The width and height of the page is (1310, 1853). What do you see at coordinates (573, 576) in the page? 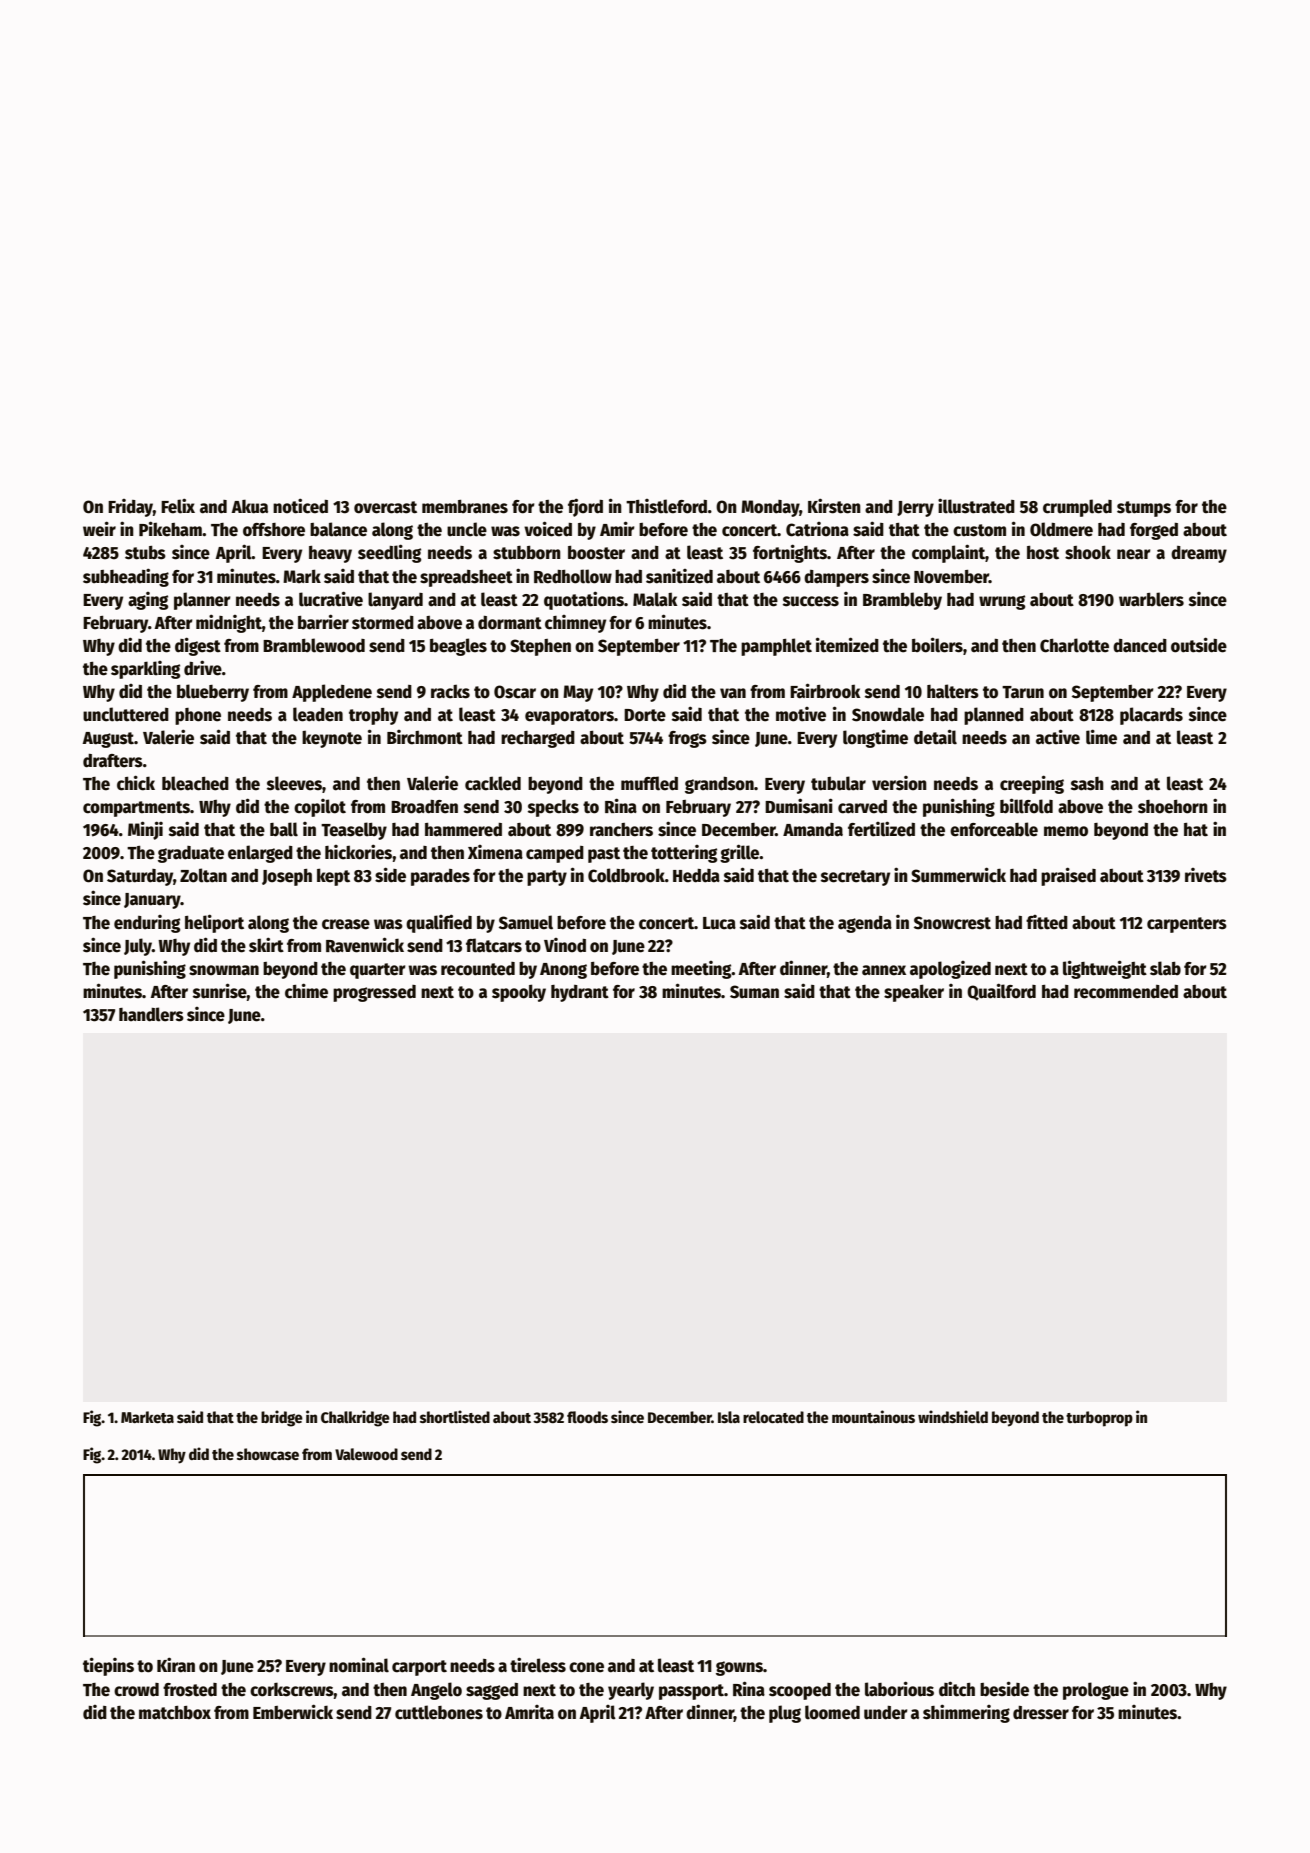
I see `Redhollow` at bounding box center [573, 576].
